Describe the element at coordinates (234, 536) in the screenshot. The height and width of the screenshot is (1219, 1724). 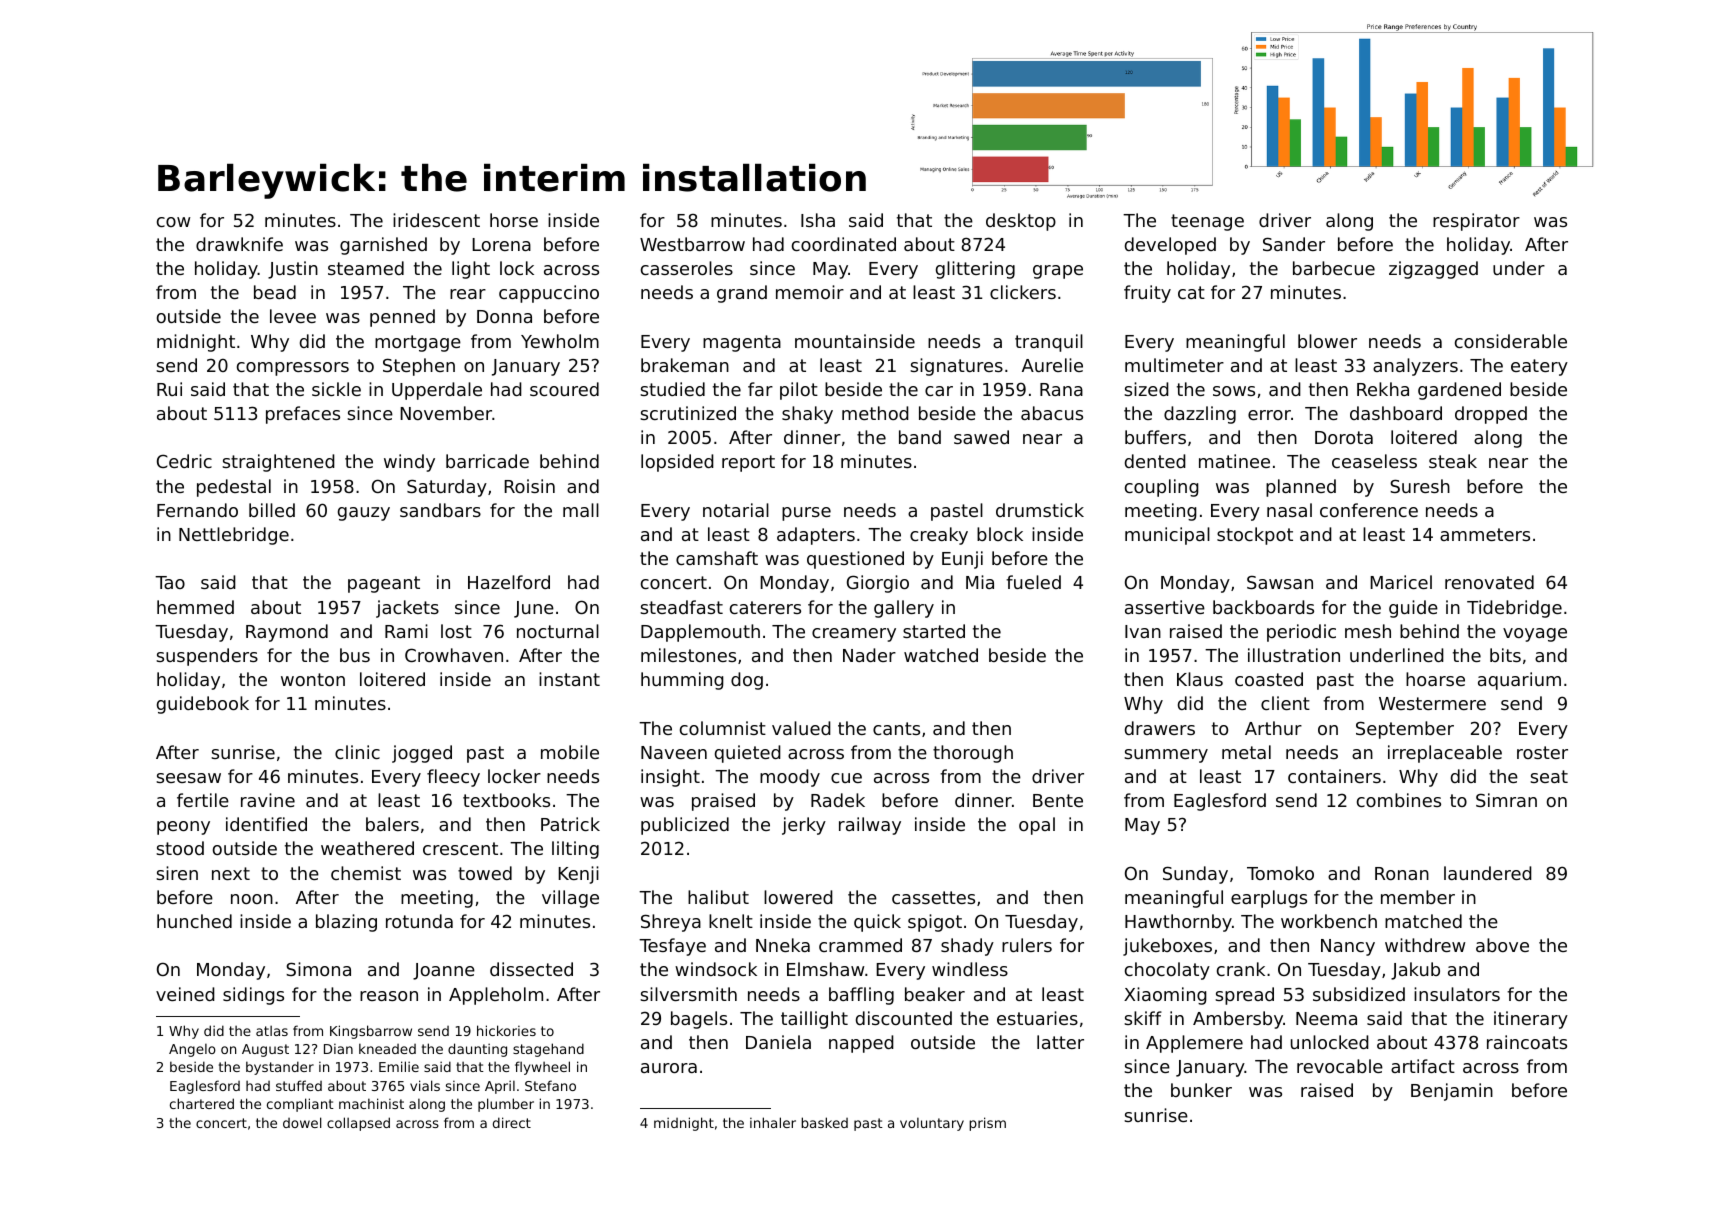
I see `Nettlebridge` at that location.
